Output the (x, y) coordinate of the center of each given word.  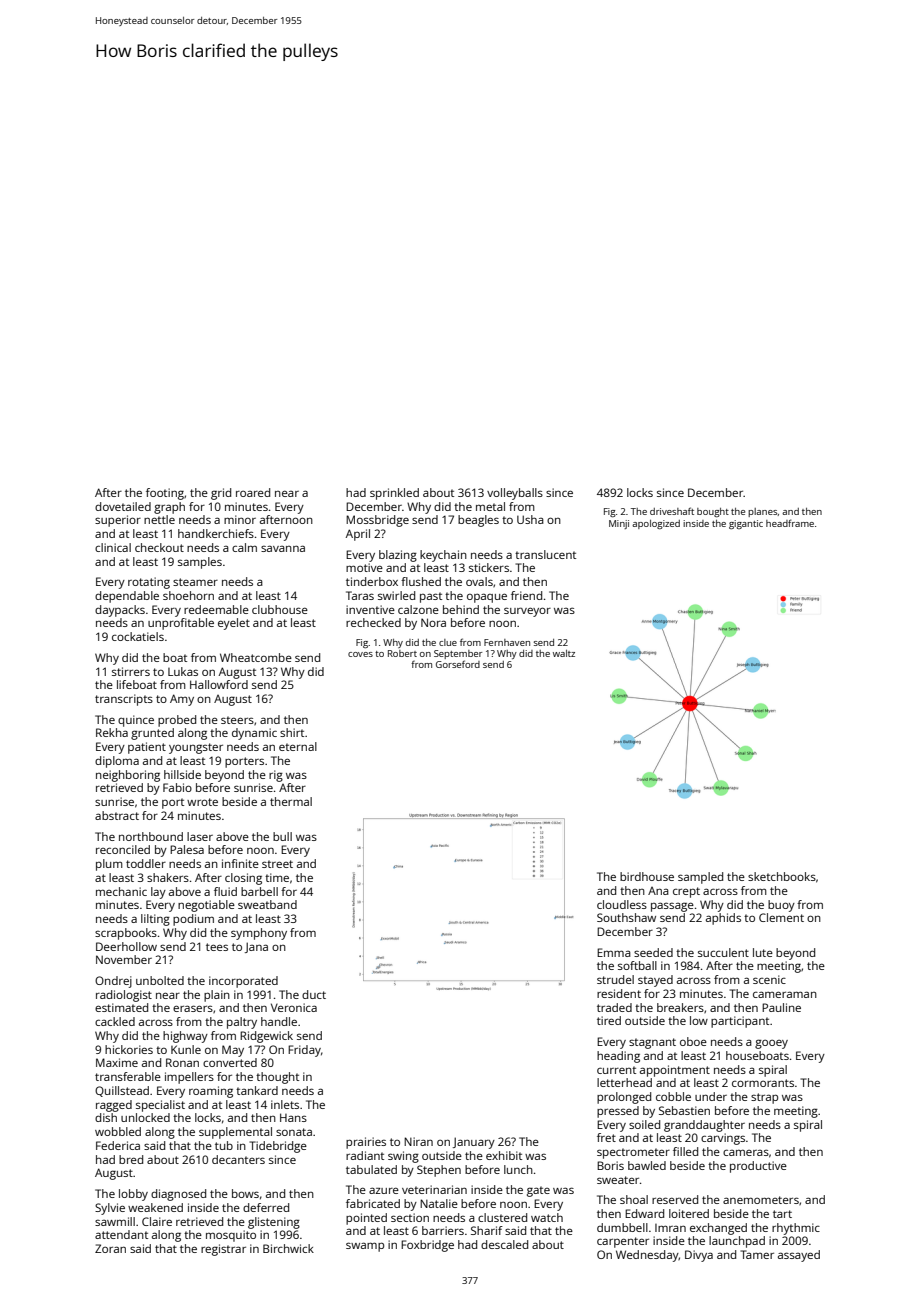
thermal (291, 801)
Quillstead (122, 1091)
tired (609, 1020)
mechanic (121, 891)
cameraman (785, 994)
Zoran (110, 1248)
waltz (564, 653)
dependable (127, 597)
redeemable (216, 609)
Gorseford (458, 664)
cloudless (622, 904)
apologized (656, 524)
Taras (360, 595)
